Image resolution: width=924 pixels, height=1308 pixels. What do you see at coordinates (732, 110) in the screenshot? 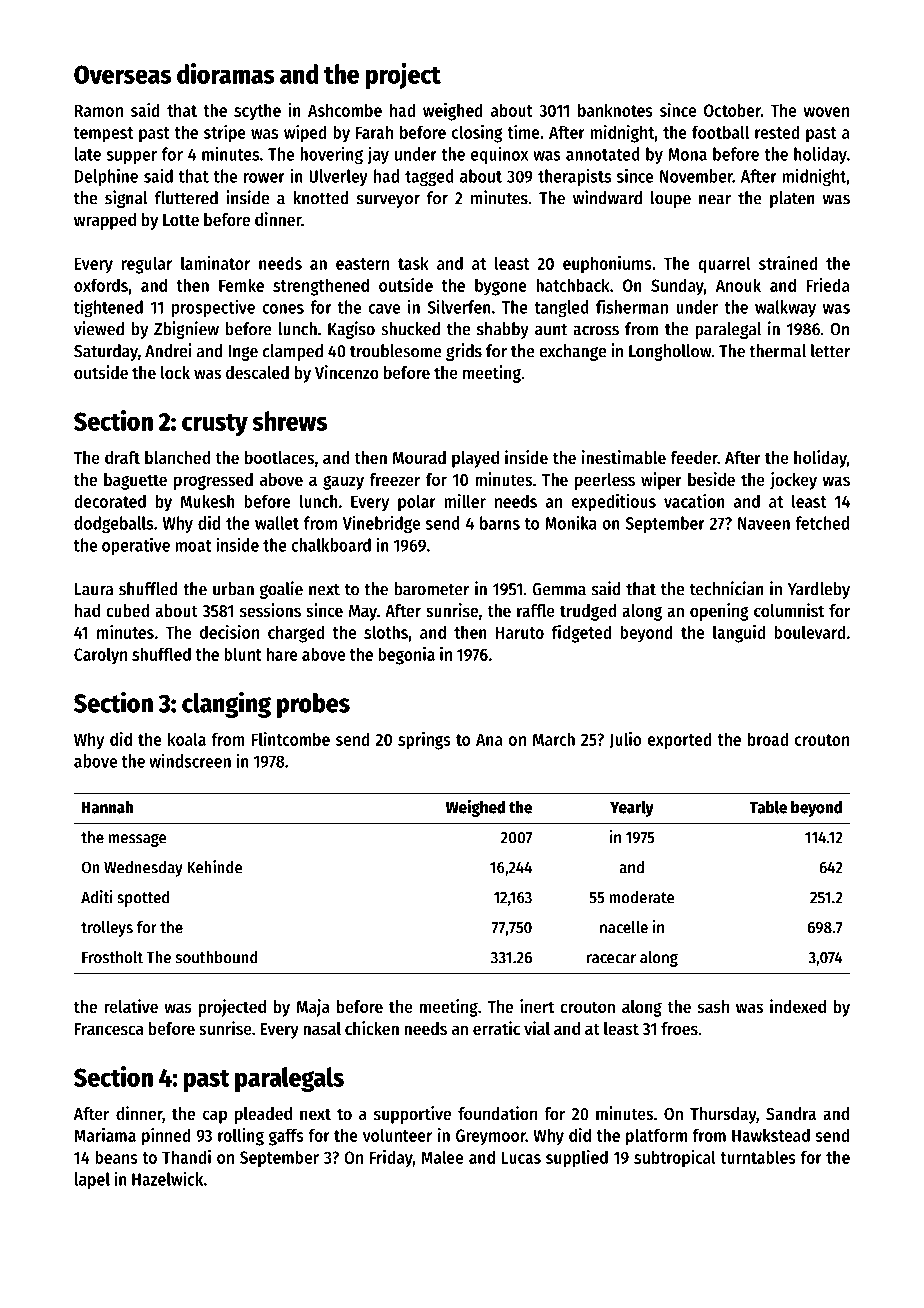
I see `October` at bounding box center [732, 110].
